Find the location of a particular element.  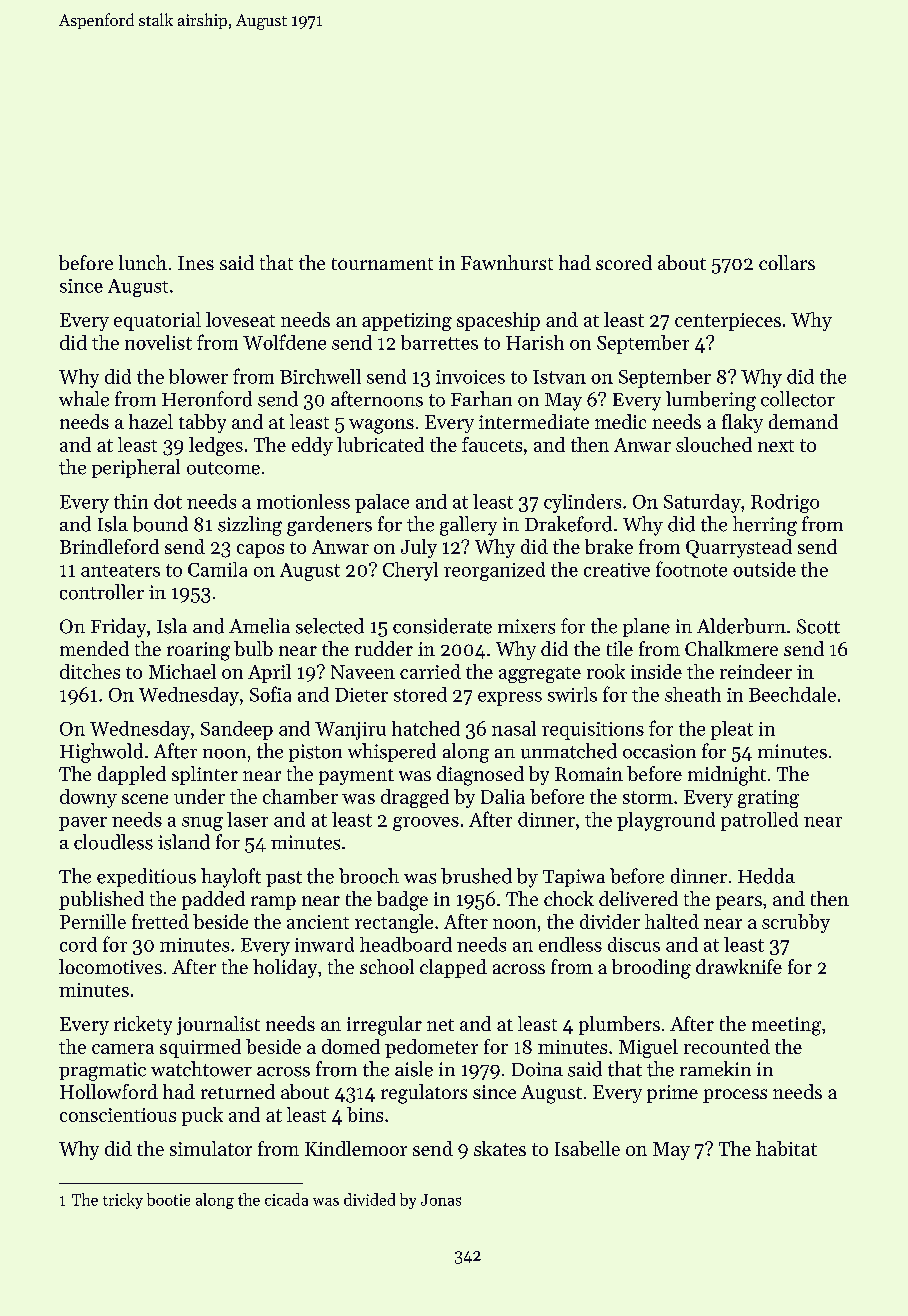

lumbering is located at coordinates (711, 401).
